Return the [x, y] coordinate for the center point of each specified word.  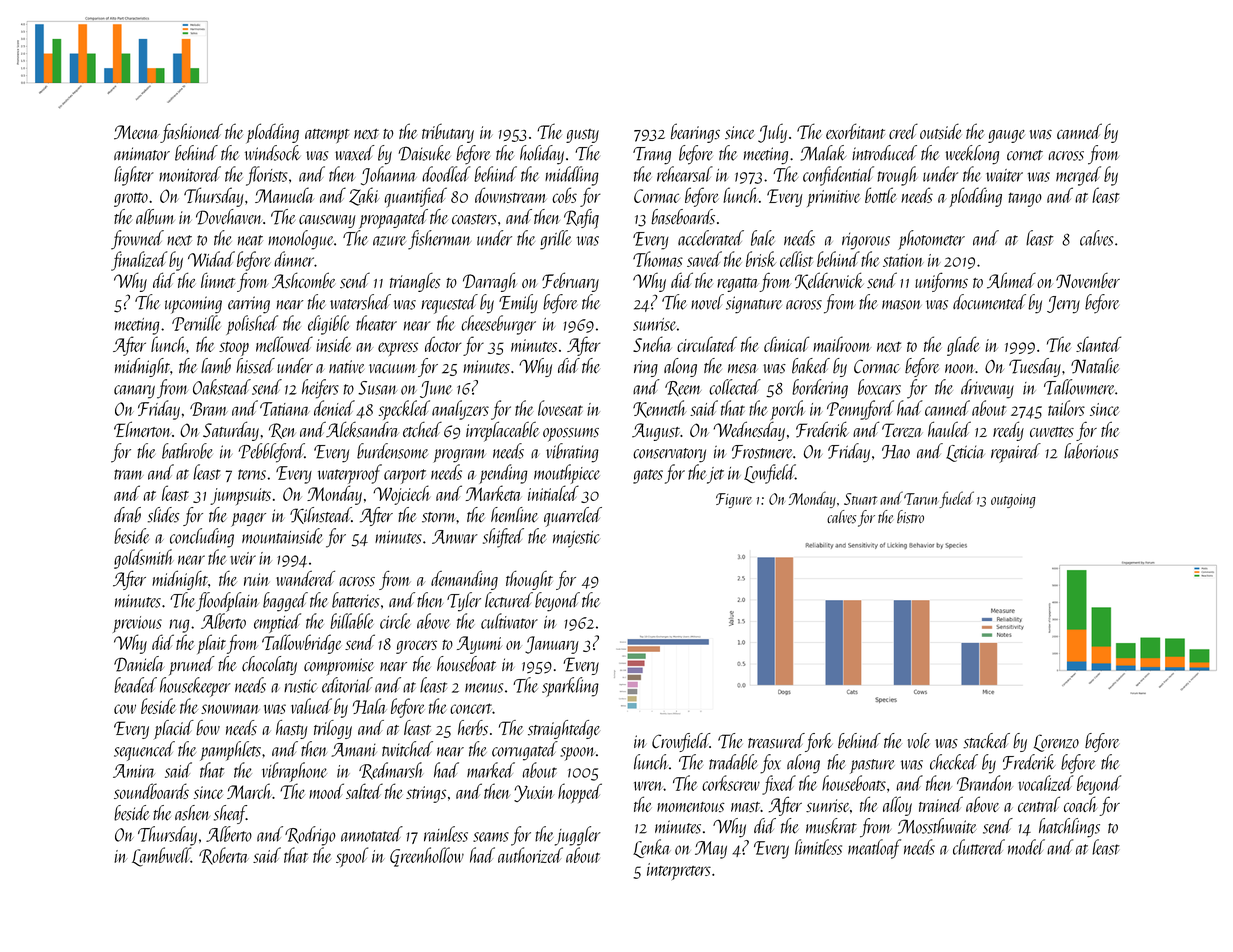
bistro [910, 517]
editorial [347, 685]
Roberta [224, 856]
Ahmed [1011, 280]
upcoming [193, 305]
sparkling [570, 687]
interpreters [679, 871]
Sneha [652, 344]
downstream [511, 195]
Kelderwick [829, 281]
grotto [131, 200]
